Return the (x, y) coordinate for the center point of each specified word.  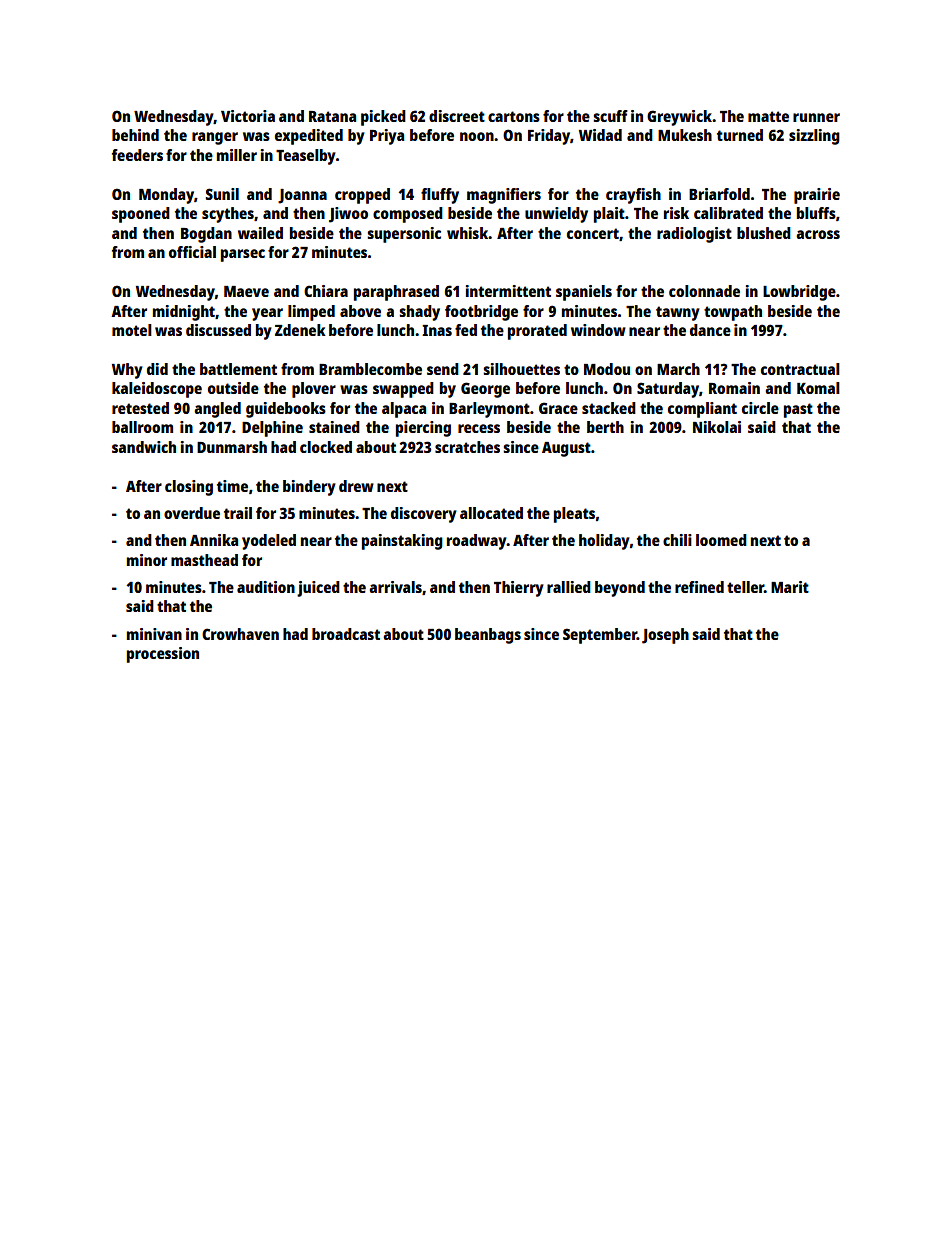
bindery (309, 488)
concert (593, 233)
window (598, 330)
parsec (243, 255)
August (566, 449)
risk (676, 213)
